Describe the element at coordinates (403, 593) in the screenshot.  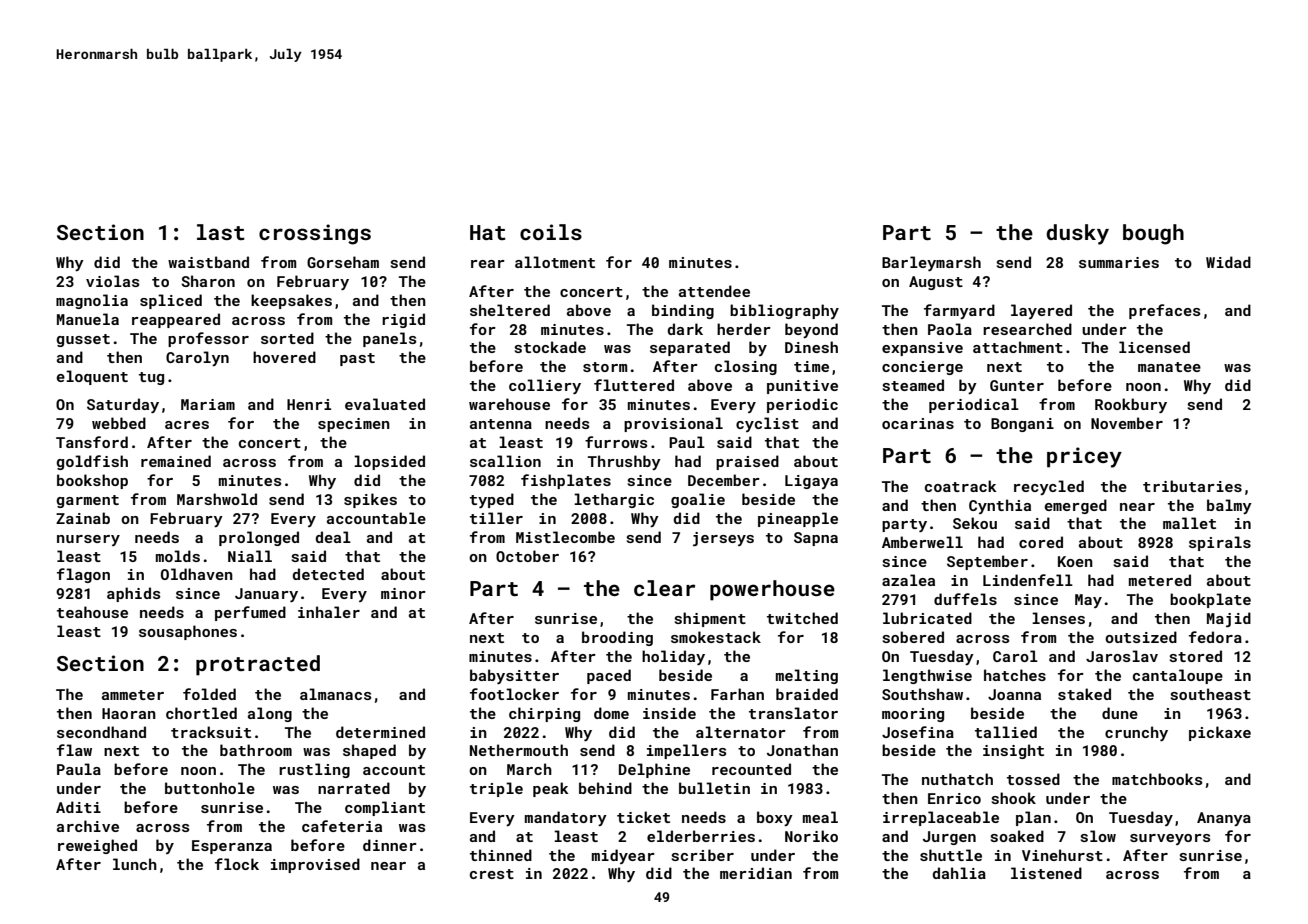
I see `minor` at that location.
